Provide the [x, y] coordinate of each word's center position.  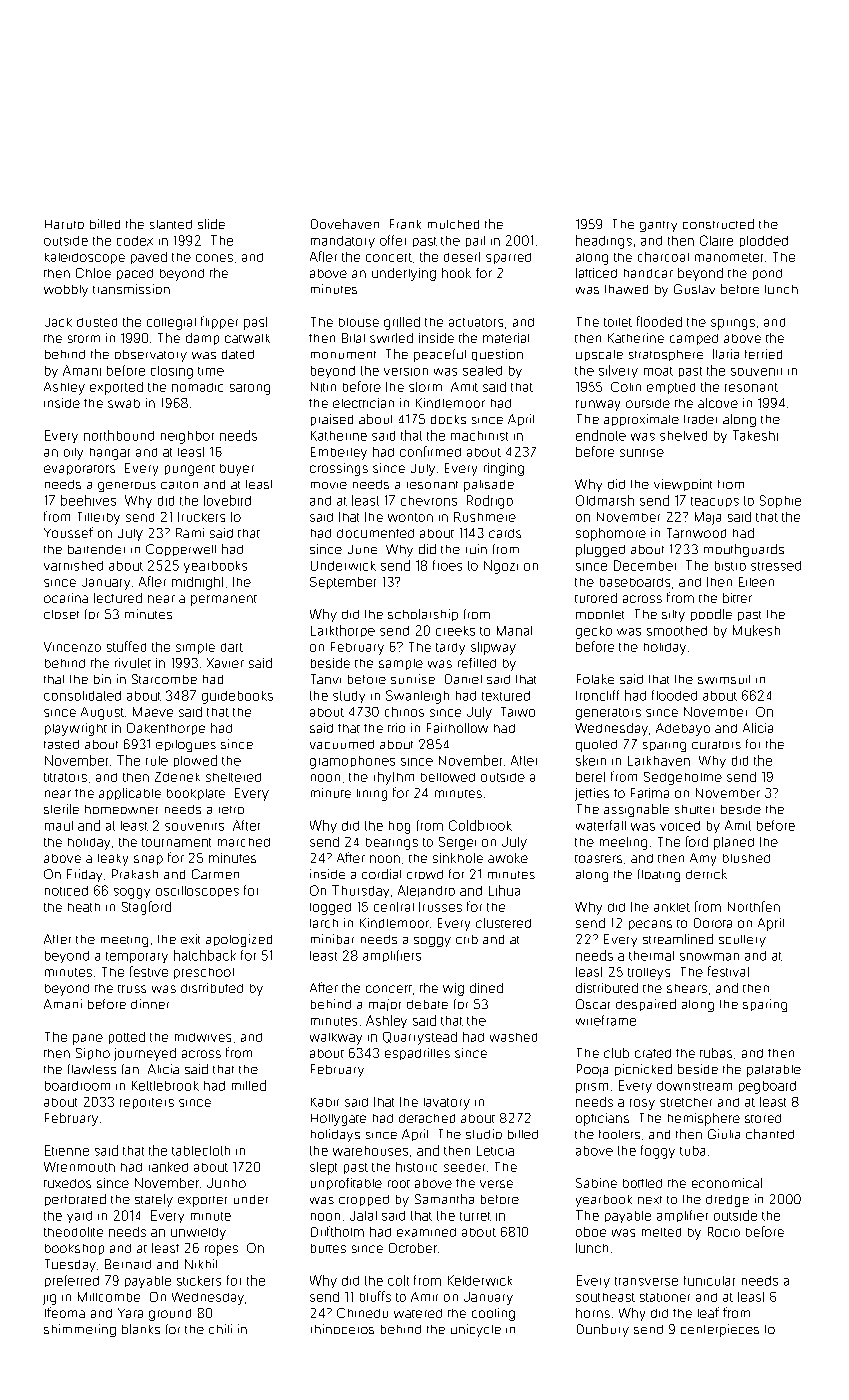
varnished [73, 566]
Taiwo [518, 712]
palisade [489, 486]
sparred [508, 258]
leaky [113, 860]
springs [733, 324]
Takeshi [755, 435]
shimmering [80, 1330]
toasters [598, 859]
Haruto [64, 224]
